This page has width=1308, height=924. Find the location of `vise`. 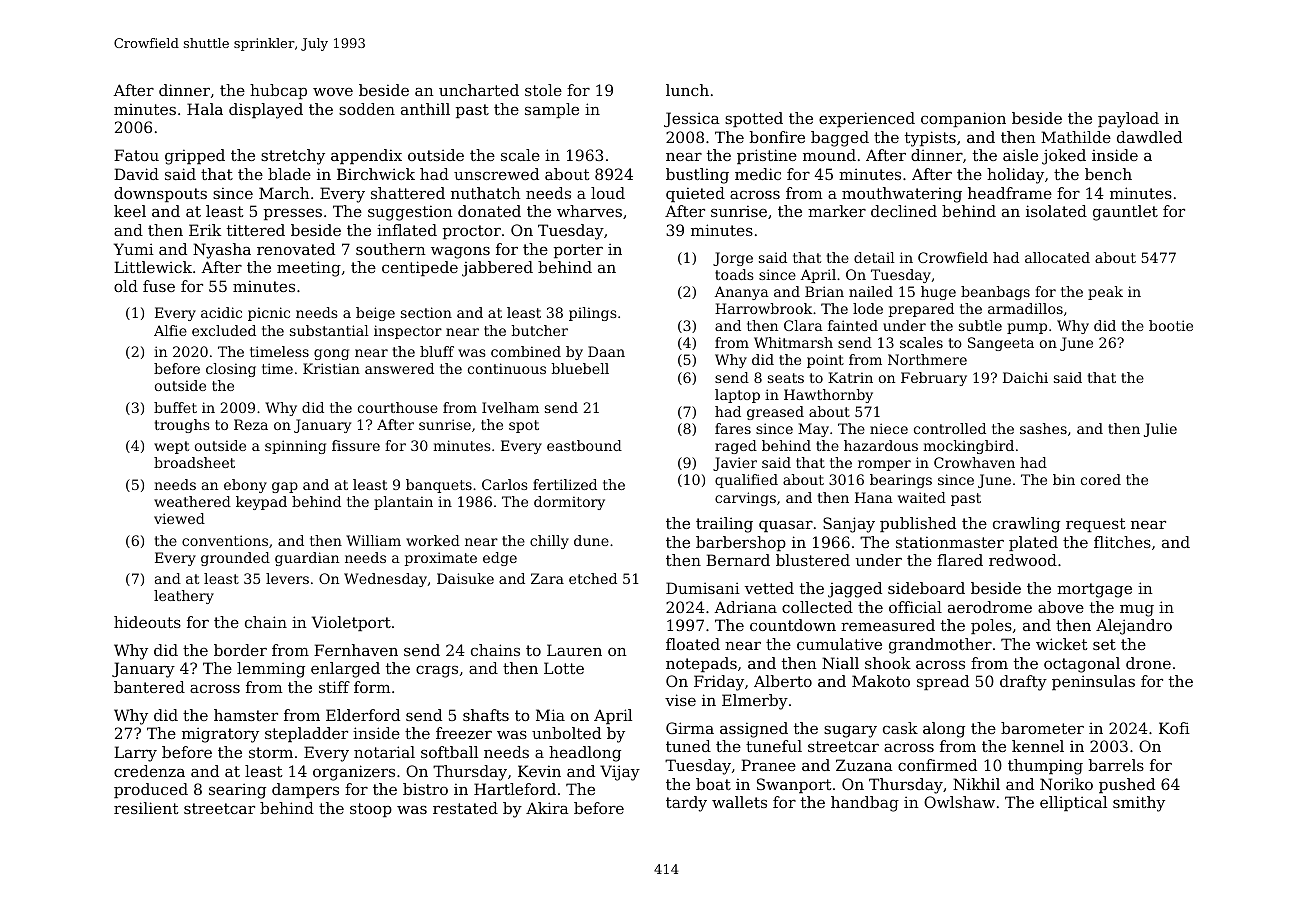

vise is located at coordinates (680, 700).
